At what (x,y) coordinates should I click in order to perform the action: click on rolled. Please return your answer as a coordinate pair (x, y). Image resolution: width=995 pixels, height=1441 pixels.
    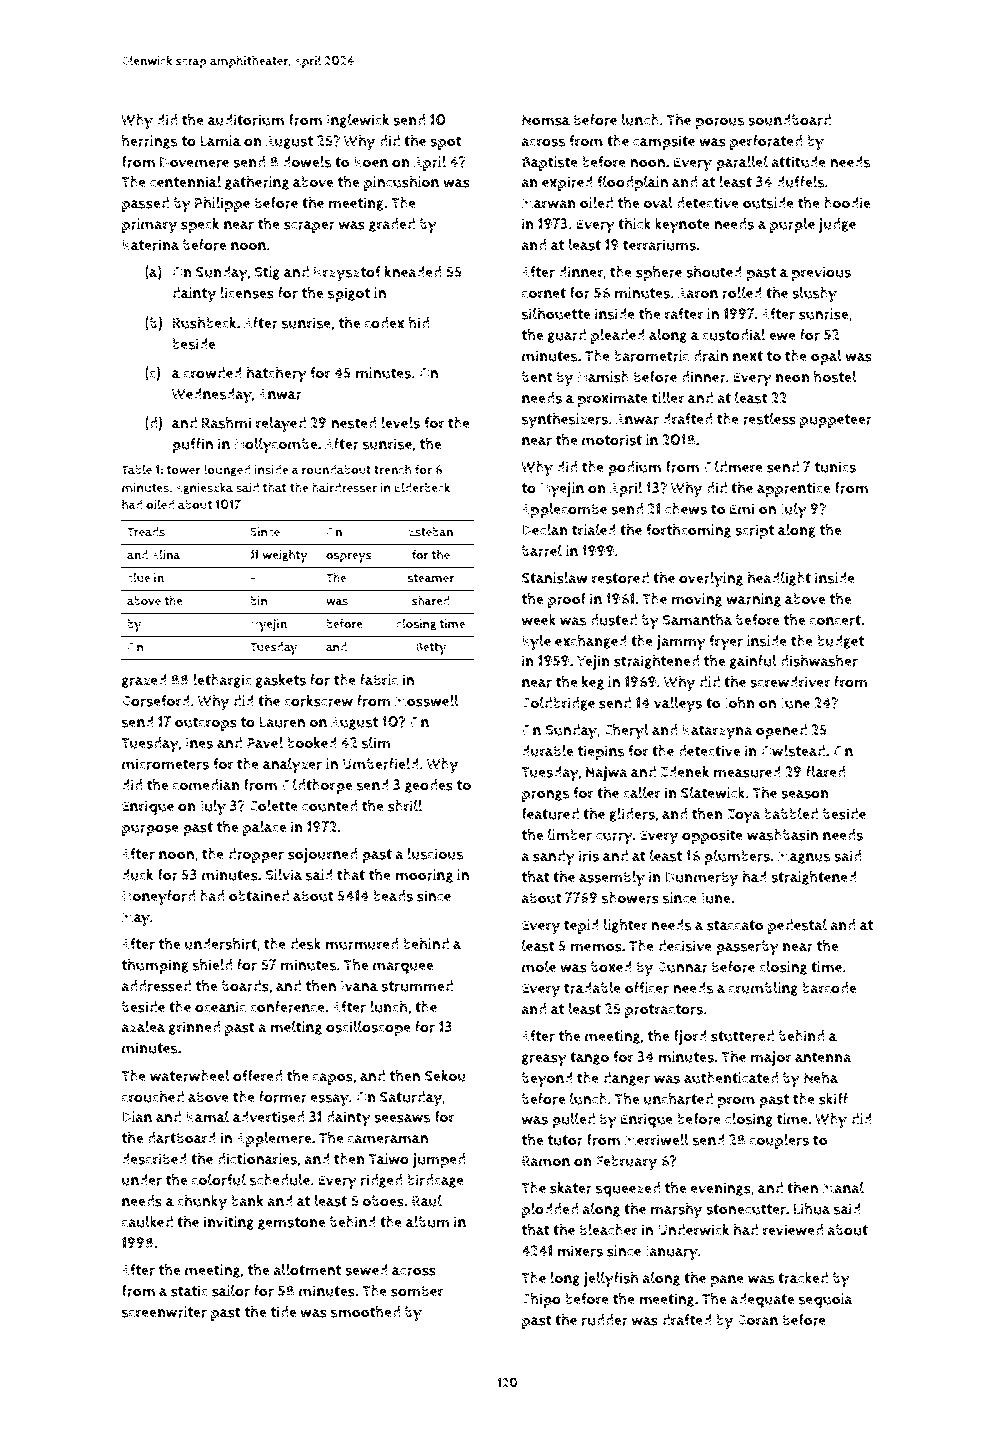
    Looking at the image, I should click on (742, 293).
